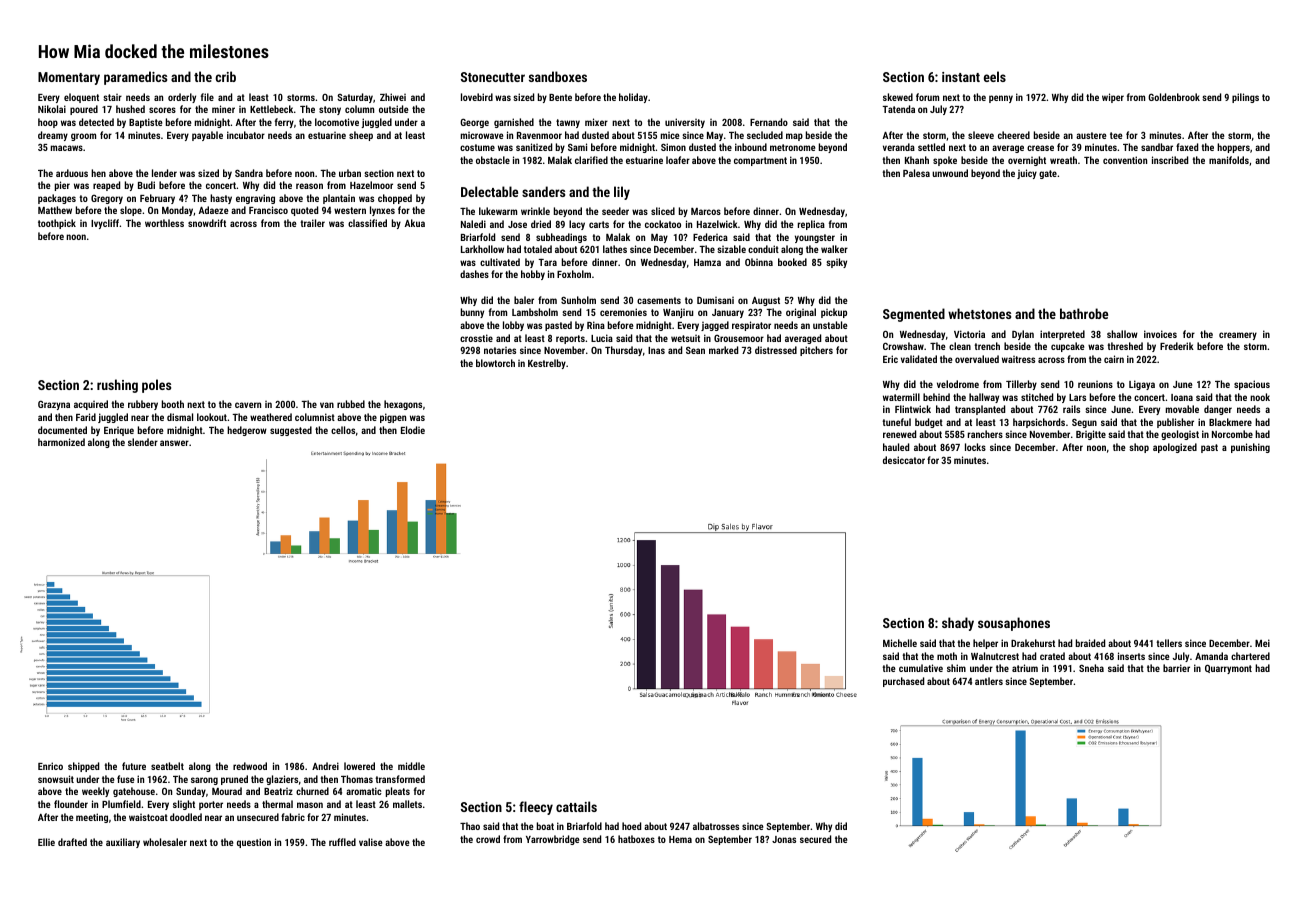  What do you see at coordinates (1027, 174) in the image?
I see `juicy` at bounding box center [1027, 174].
